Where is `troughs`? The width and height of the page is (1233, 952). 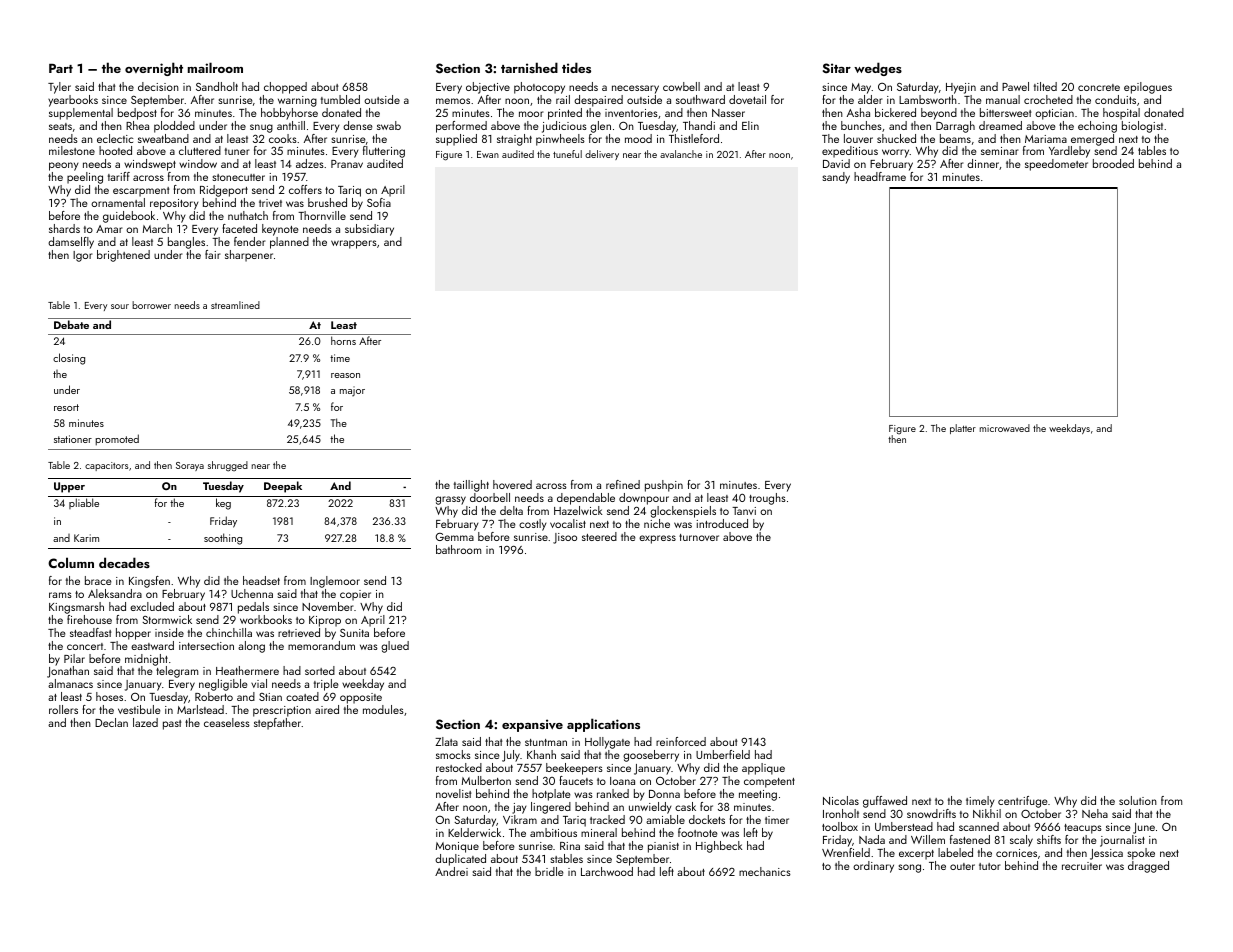 troughs is located at coordinates (767, 499).
